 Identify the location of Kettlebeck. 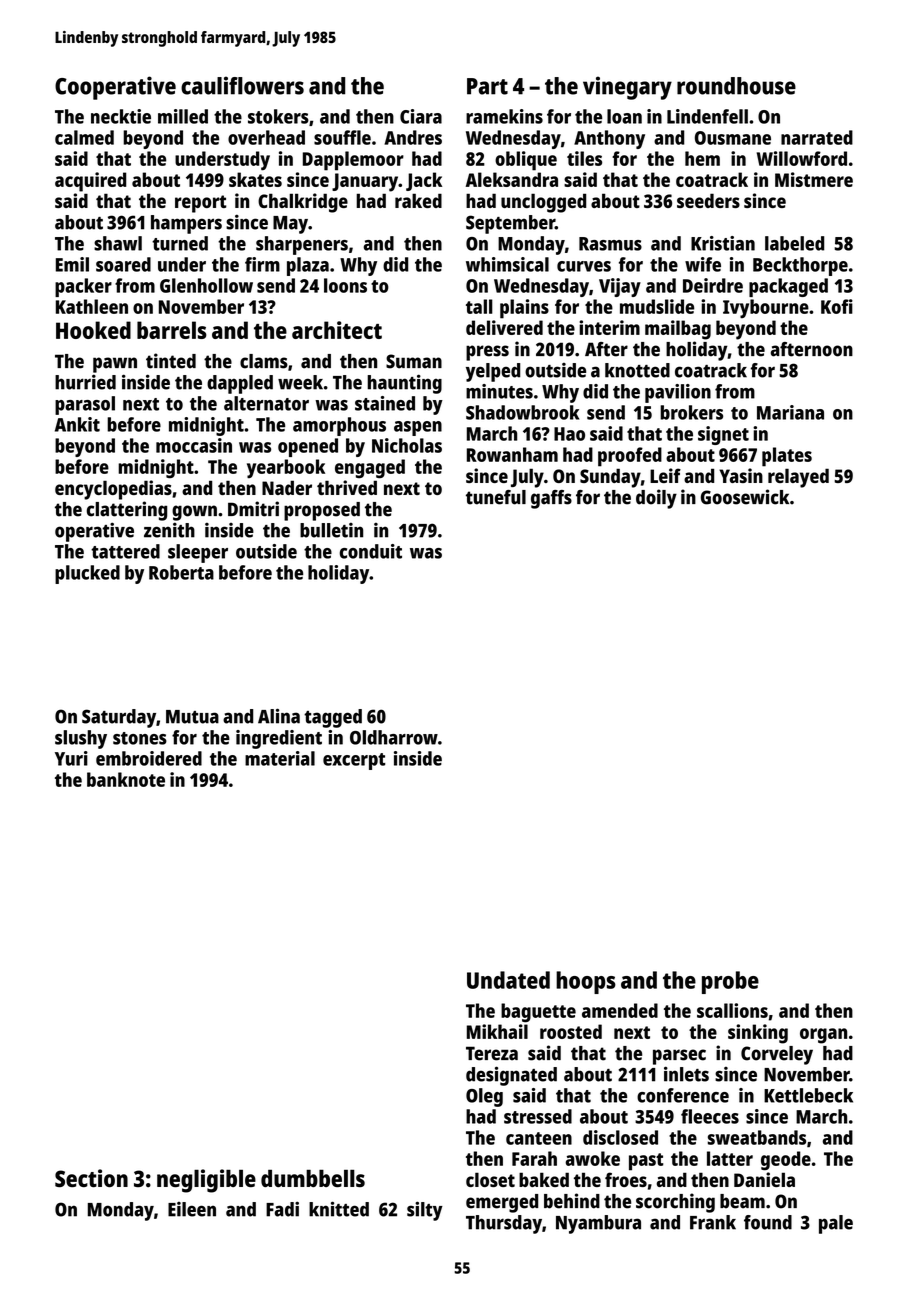
(808, 1095).
